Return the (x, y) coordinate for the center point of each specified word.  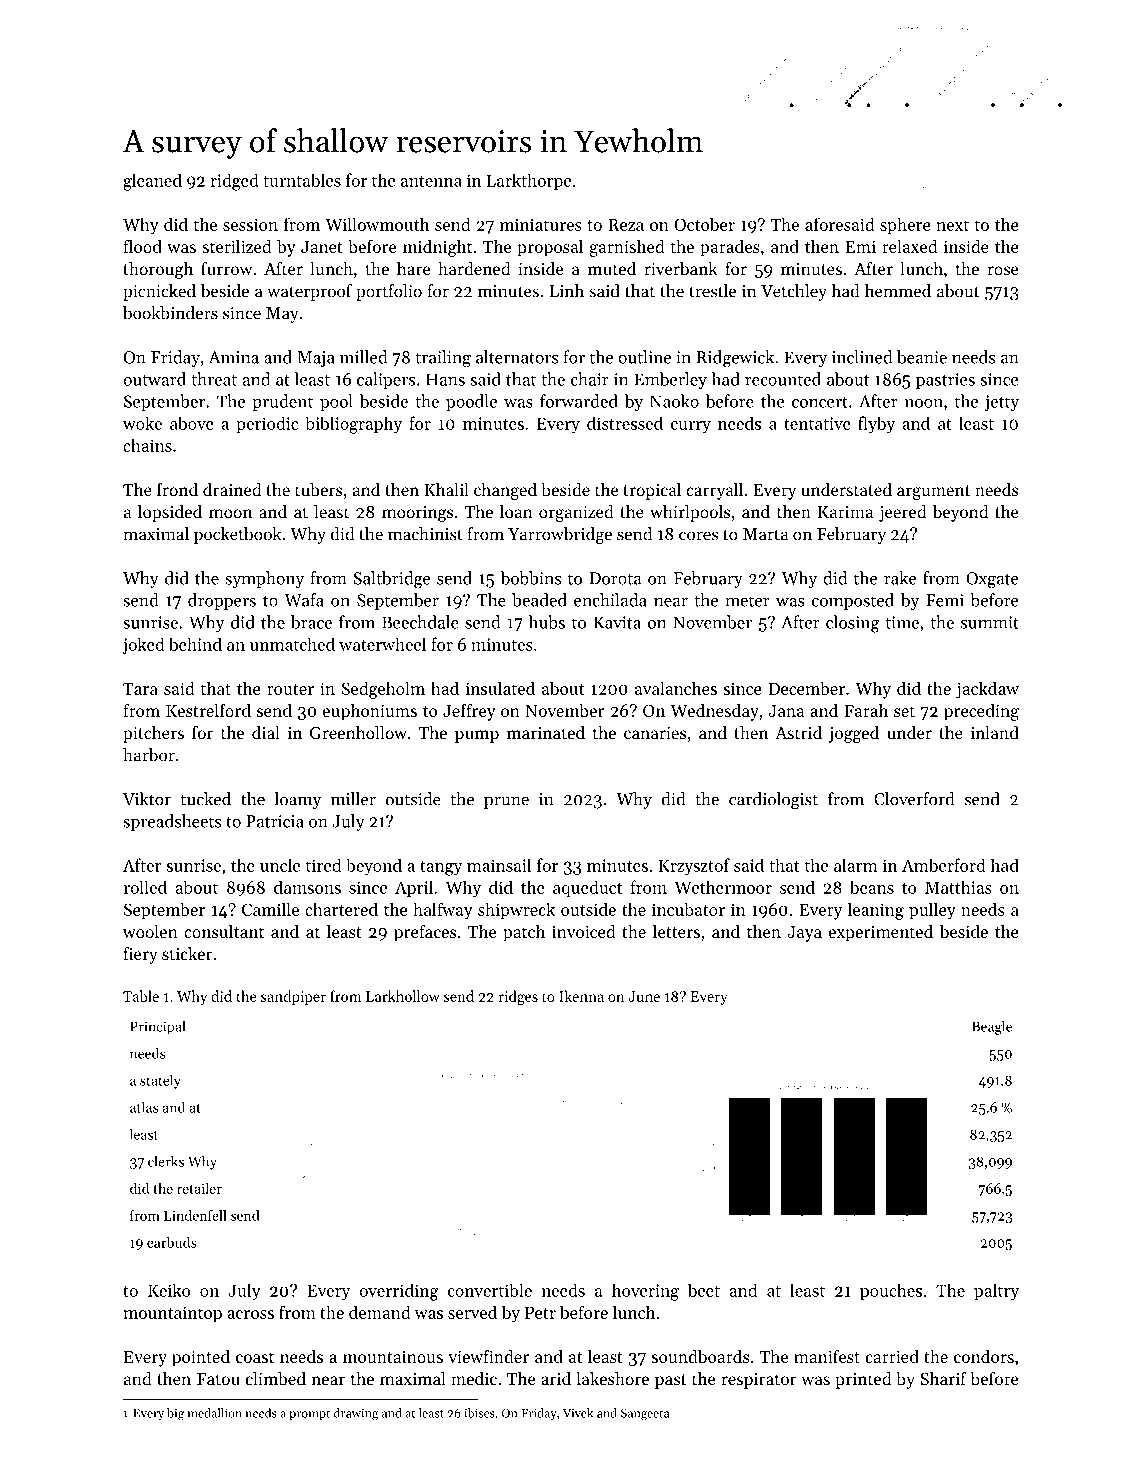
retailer (199, 1188)
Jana (786, 711)
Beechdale (420, 622)
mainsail (499, 865)
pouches (891, 1291)
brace (311, 622)
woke (142, 423)
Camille (270, 909)
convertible (489, 1290)
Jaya (804, 934)
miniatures (541, 224)
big (175, 1414)
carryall (714, 491)
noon (924, 403)
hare (413, 268)
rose (1003, 270)
